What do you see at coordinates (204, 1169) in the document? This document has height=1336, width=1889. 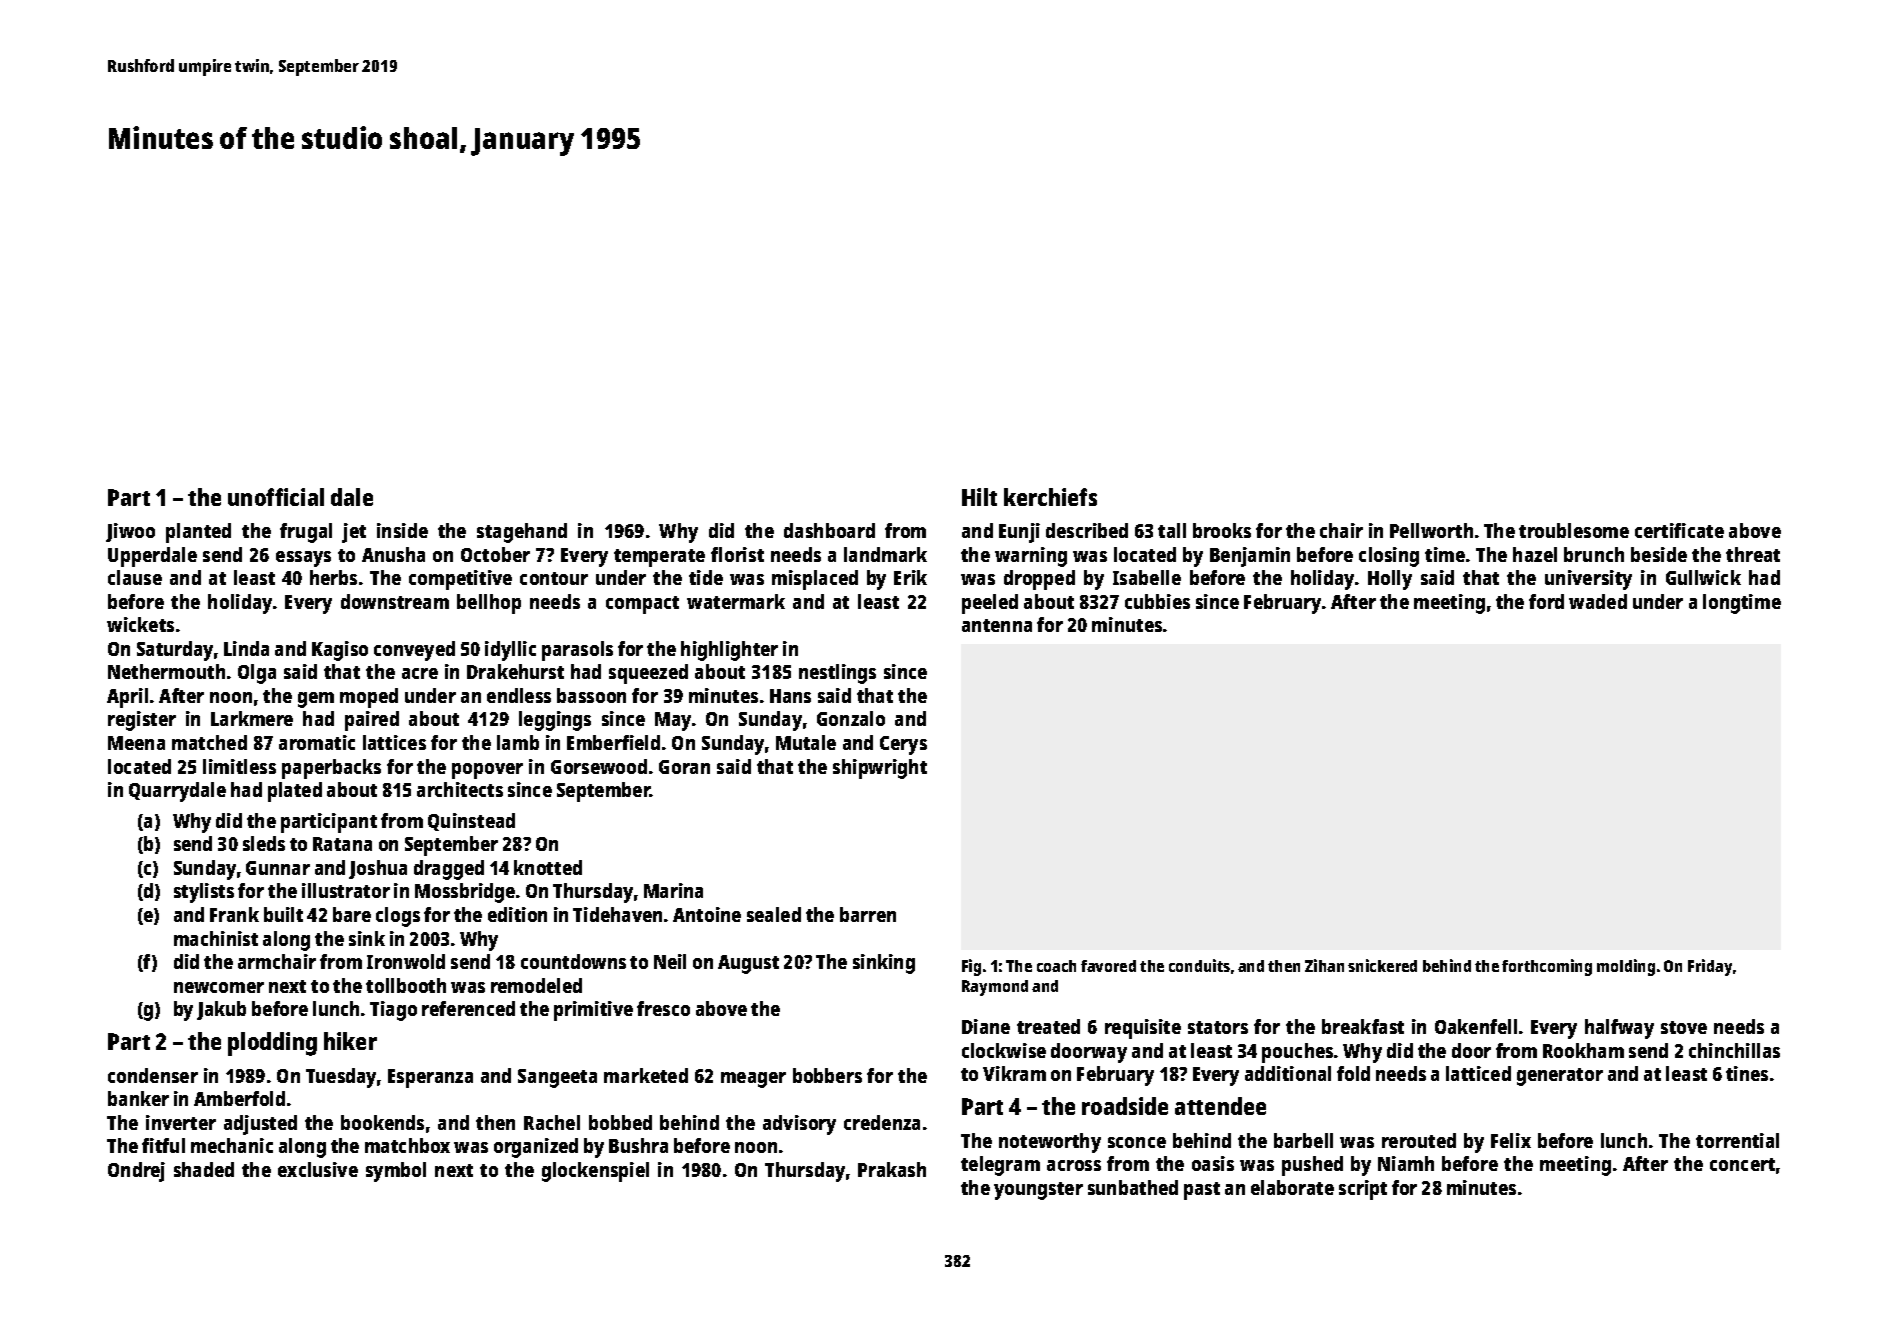 I see `shaded` at bounding box center [204, 1169].
